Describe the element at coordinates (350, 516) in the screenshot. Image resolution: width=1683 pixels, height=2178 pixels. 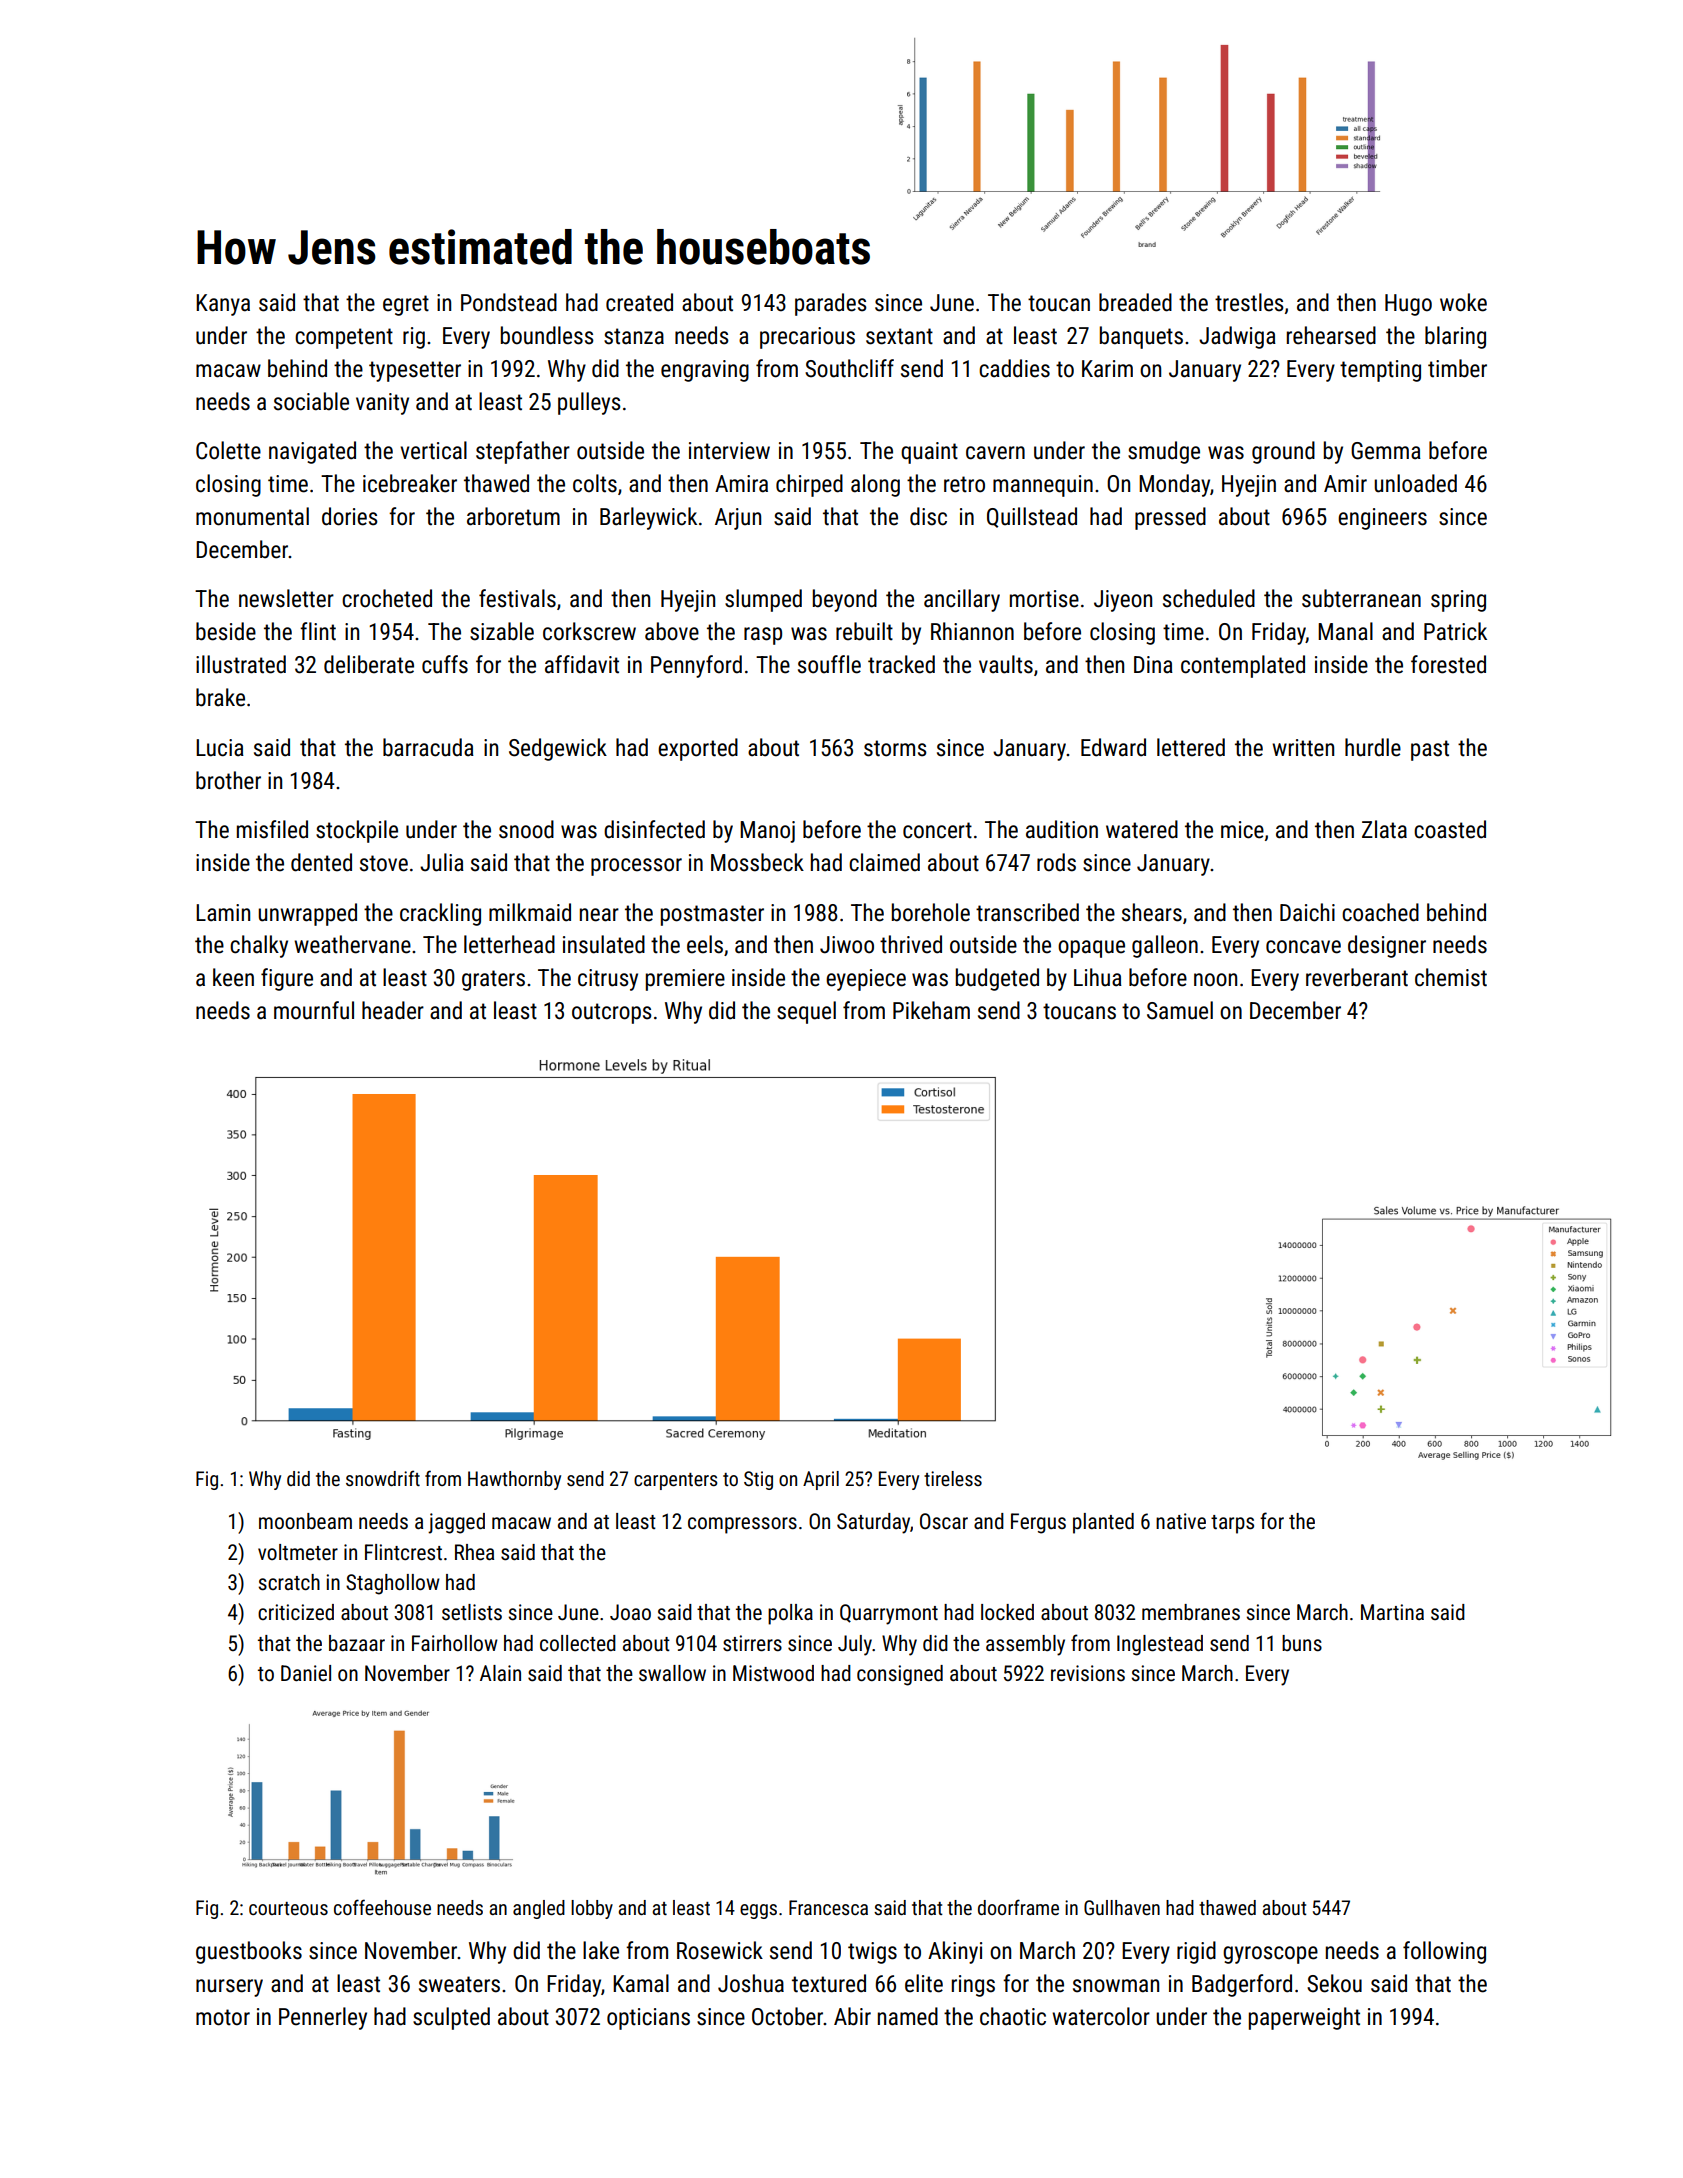
I see `dories` at that location.
